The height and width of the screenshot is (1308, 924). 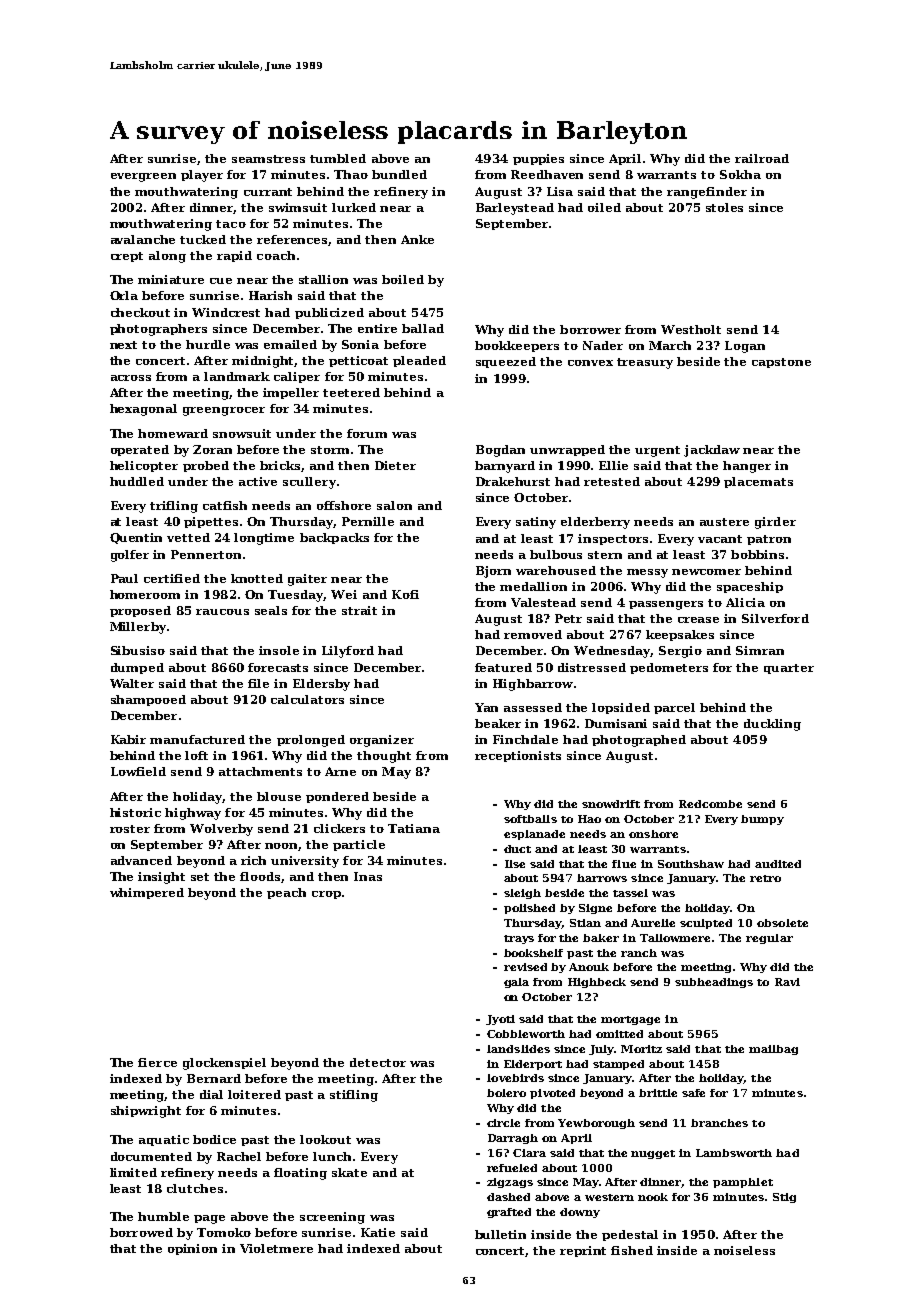 What do you see at coordinates (348, 652) in the screenshot?
I see `Lilyford` at bounding box center [348, 652].
